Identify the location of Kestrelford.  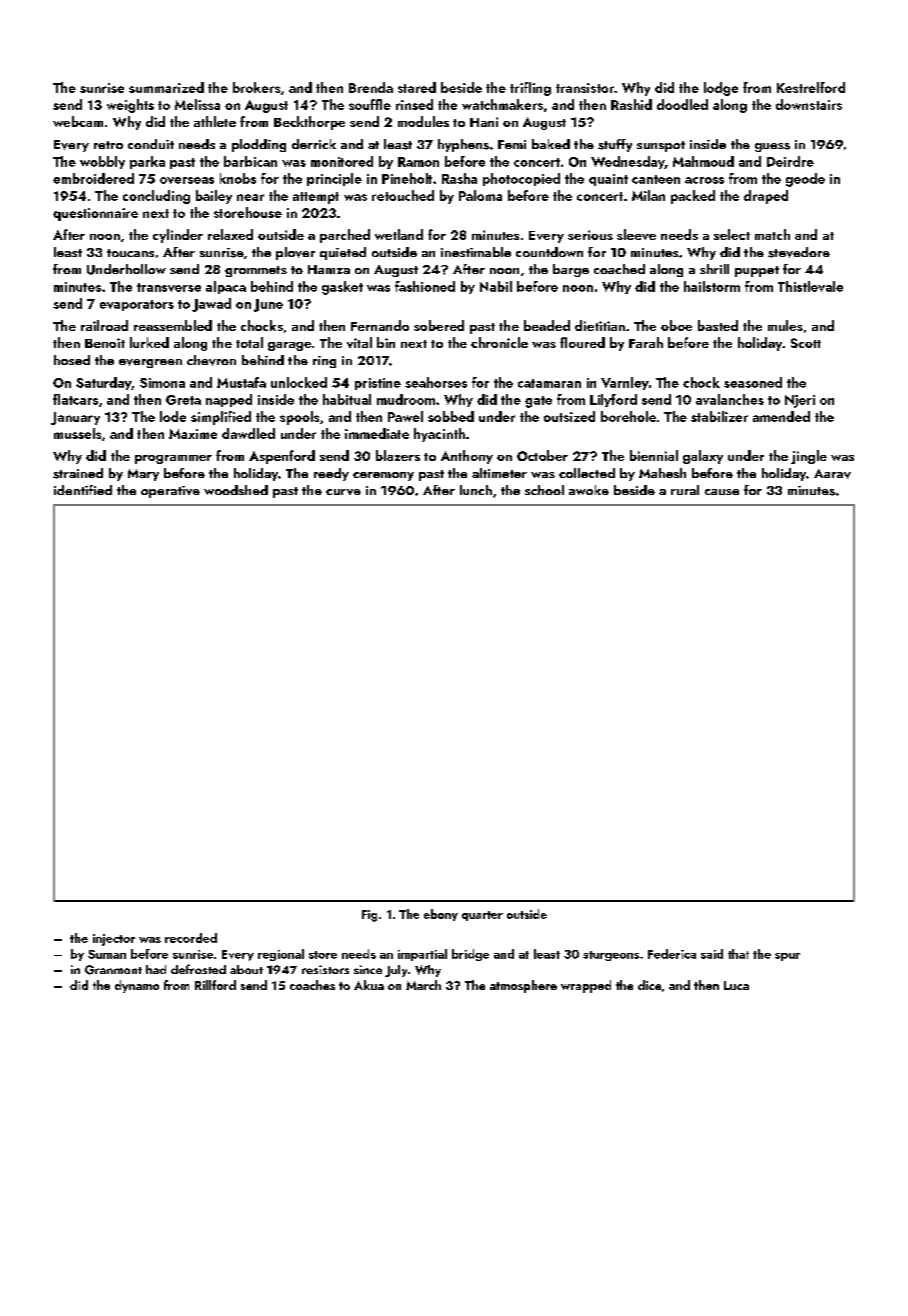
(811, 87).
